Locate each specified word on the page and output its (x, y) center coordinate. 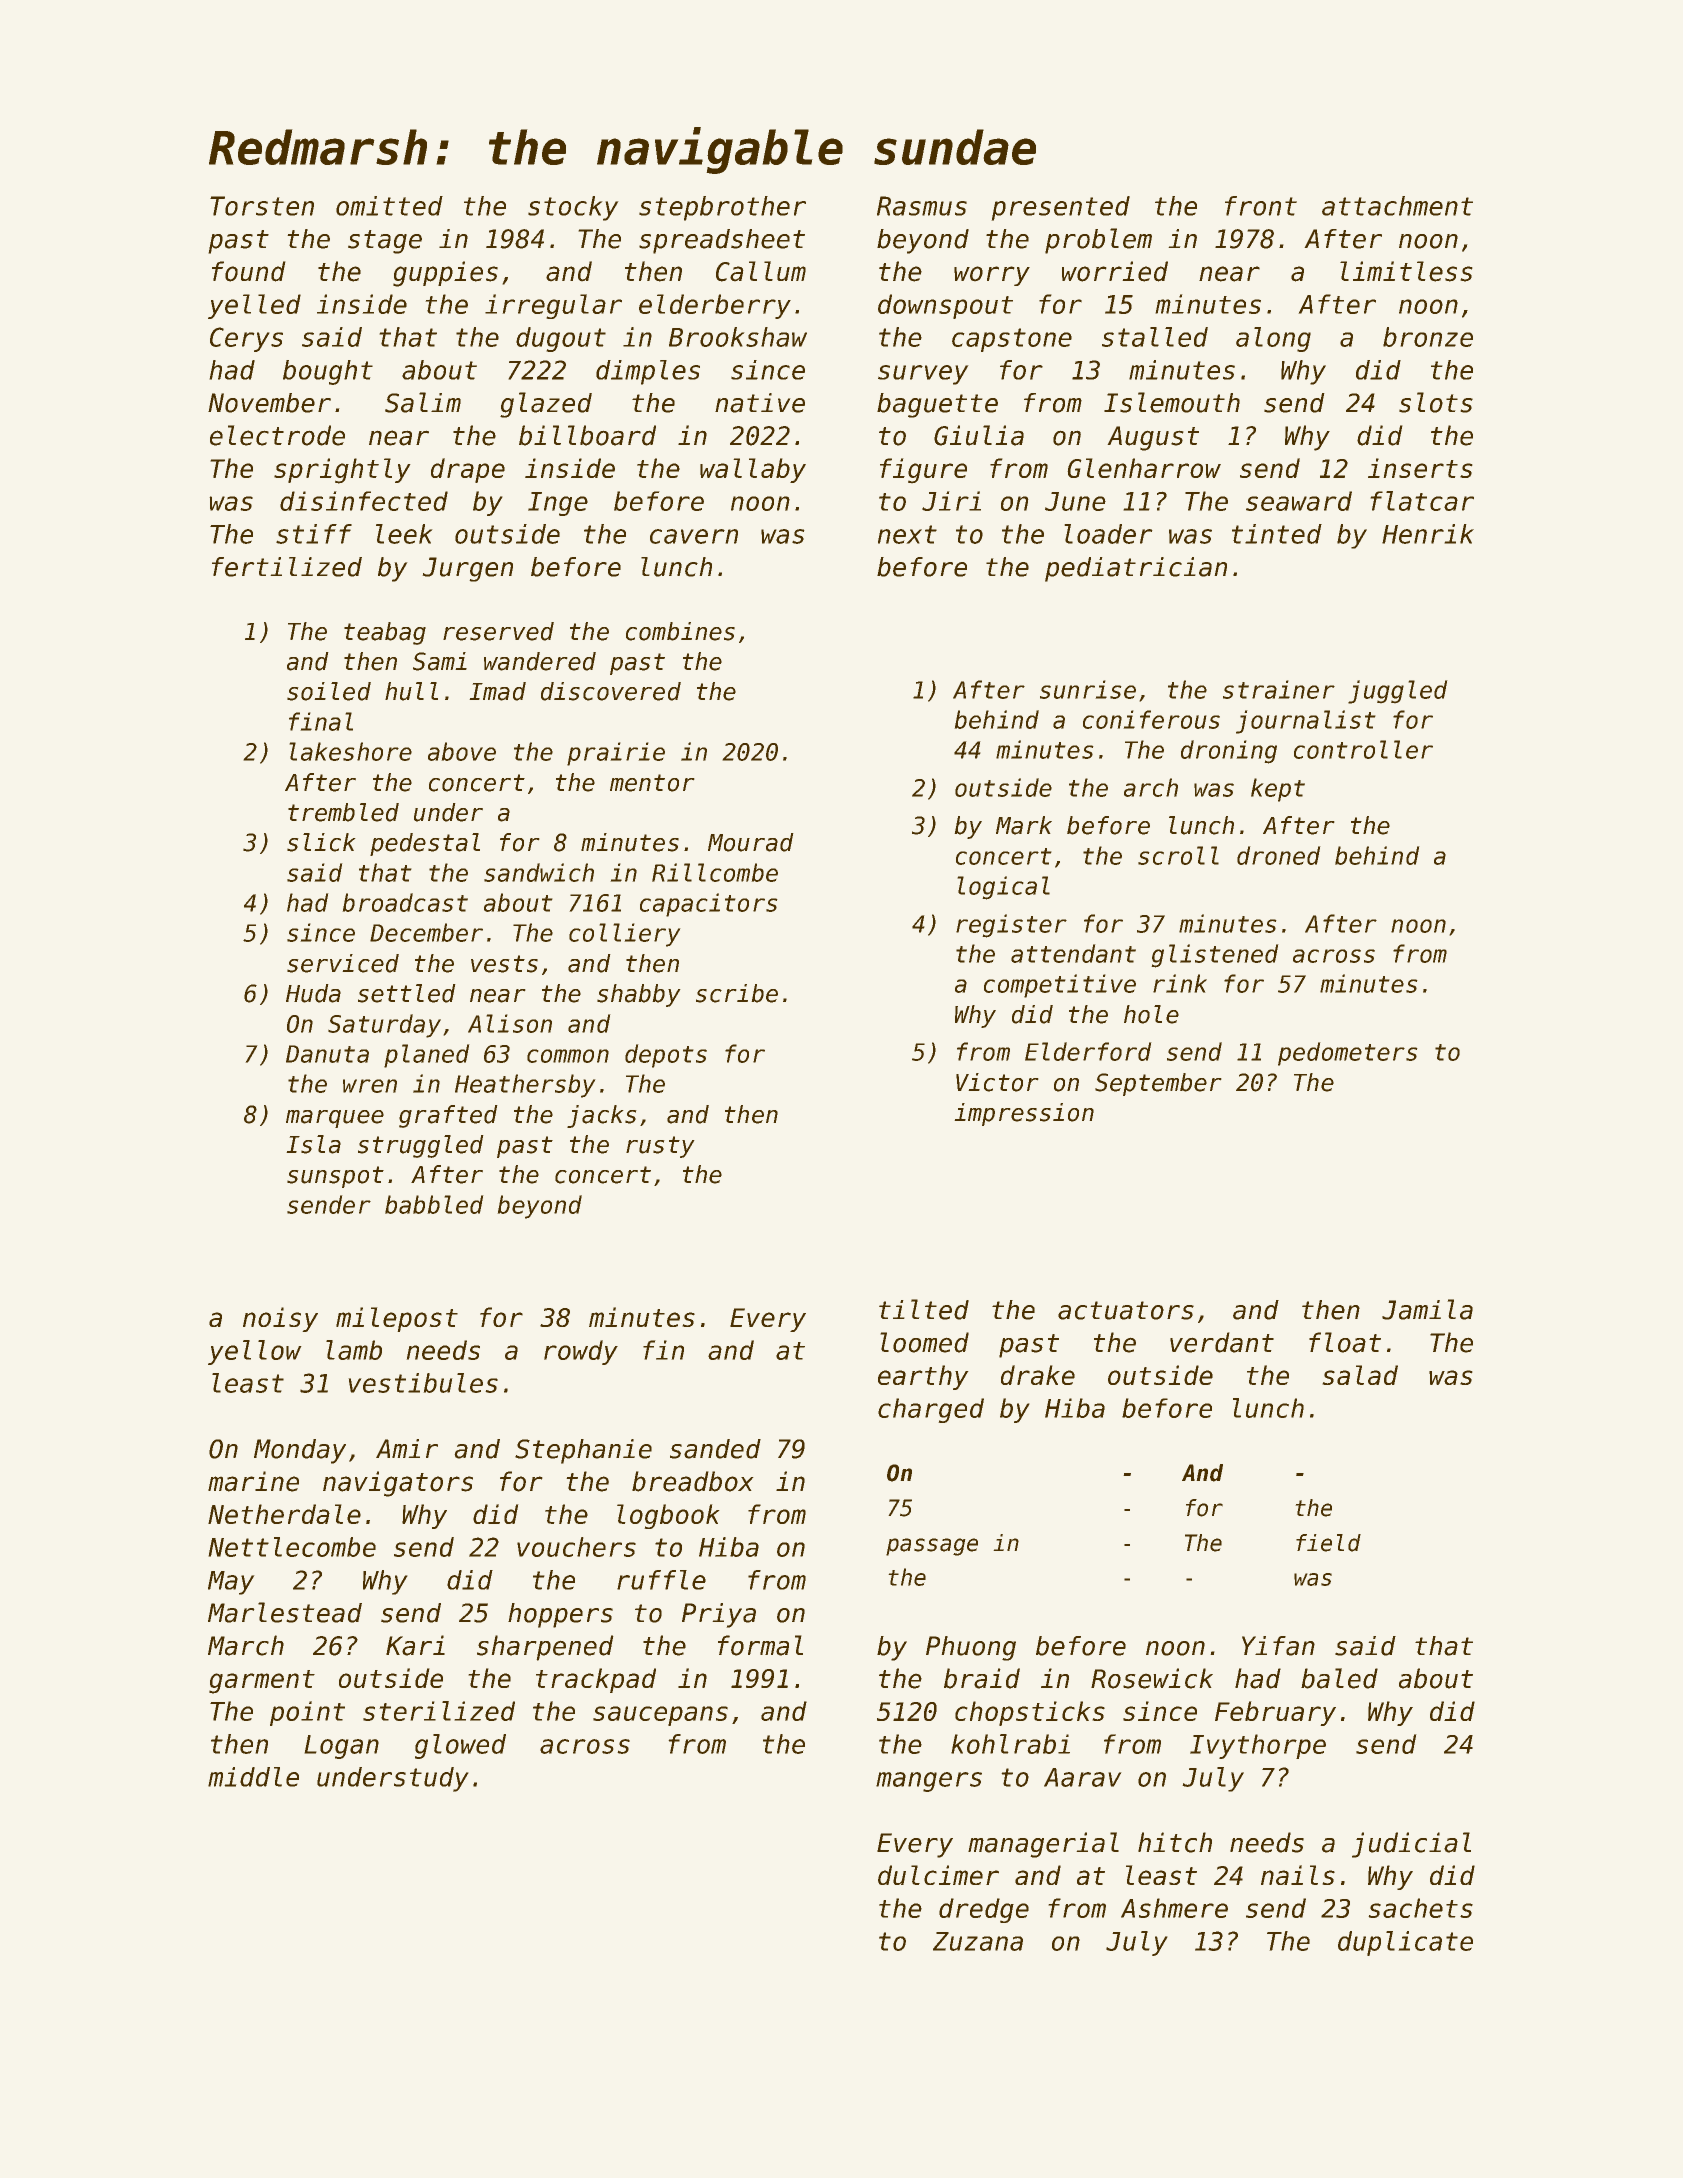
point (307, 1713)
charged (931, 1410)
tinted (1277, 534)
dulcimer (938, 1875)
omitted (389, 206)
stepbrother (722, 208)
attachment (1397, 206)
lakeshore (350, 751)
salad (1360, 1375)
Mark (1024, 825)
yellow (255, 1352)
